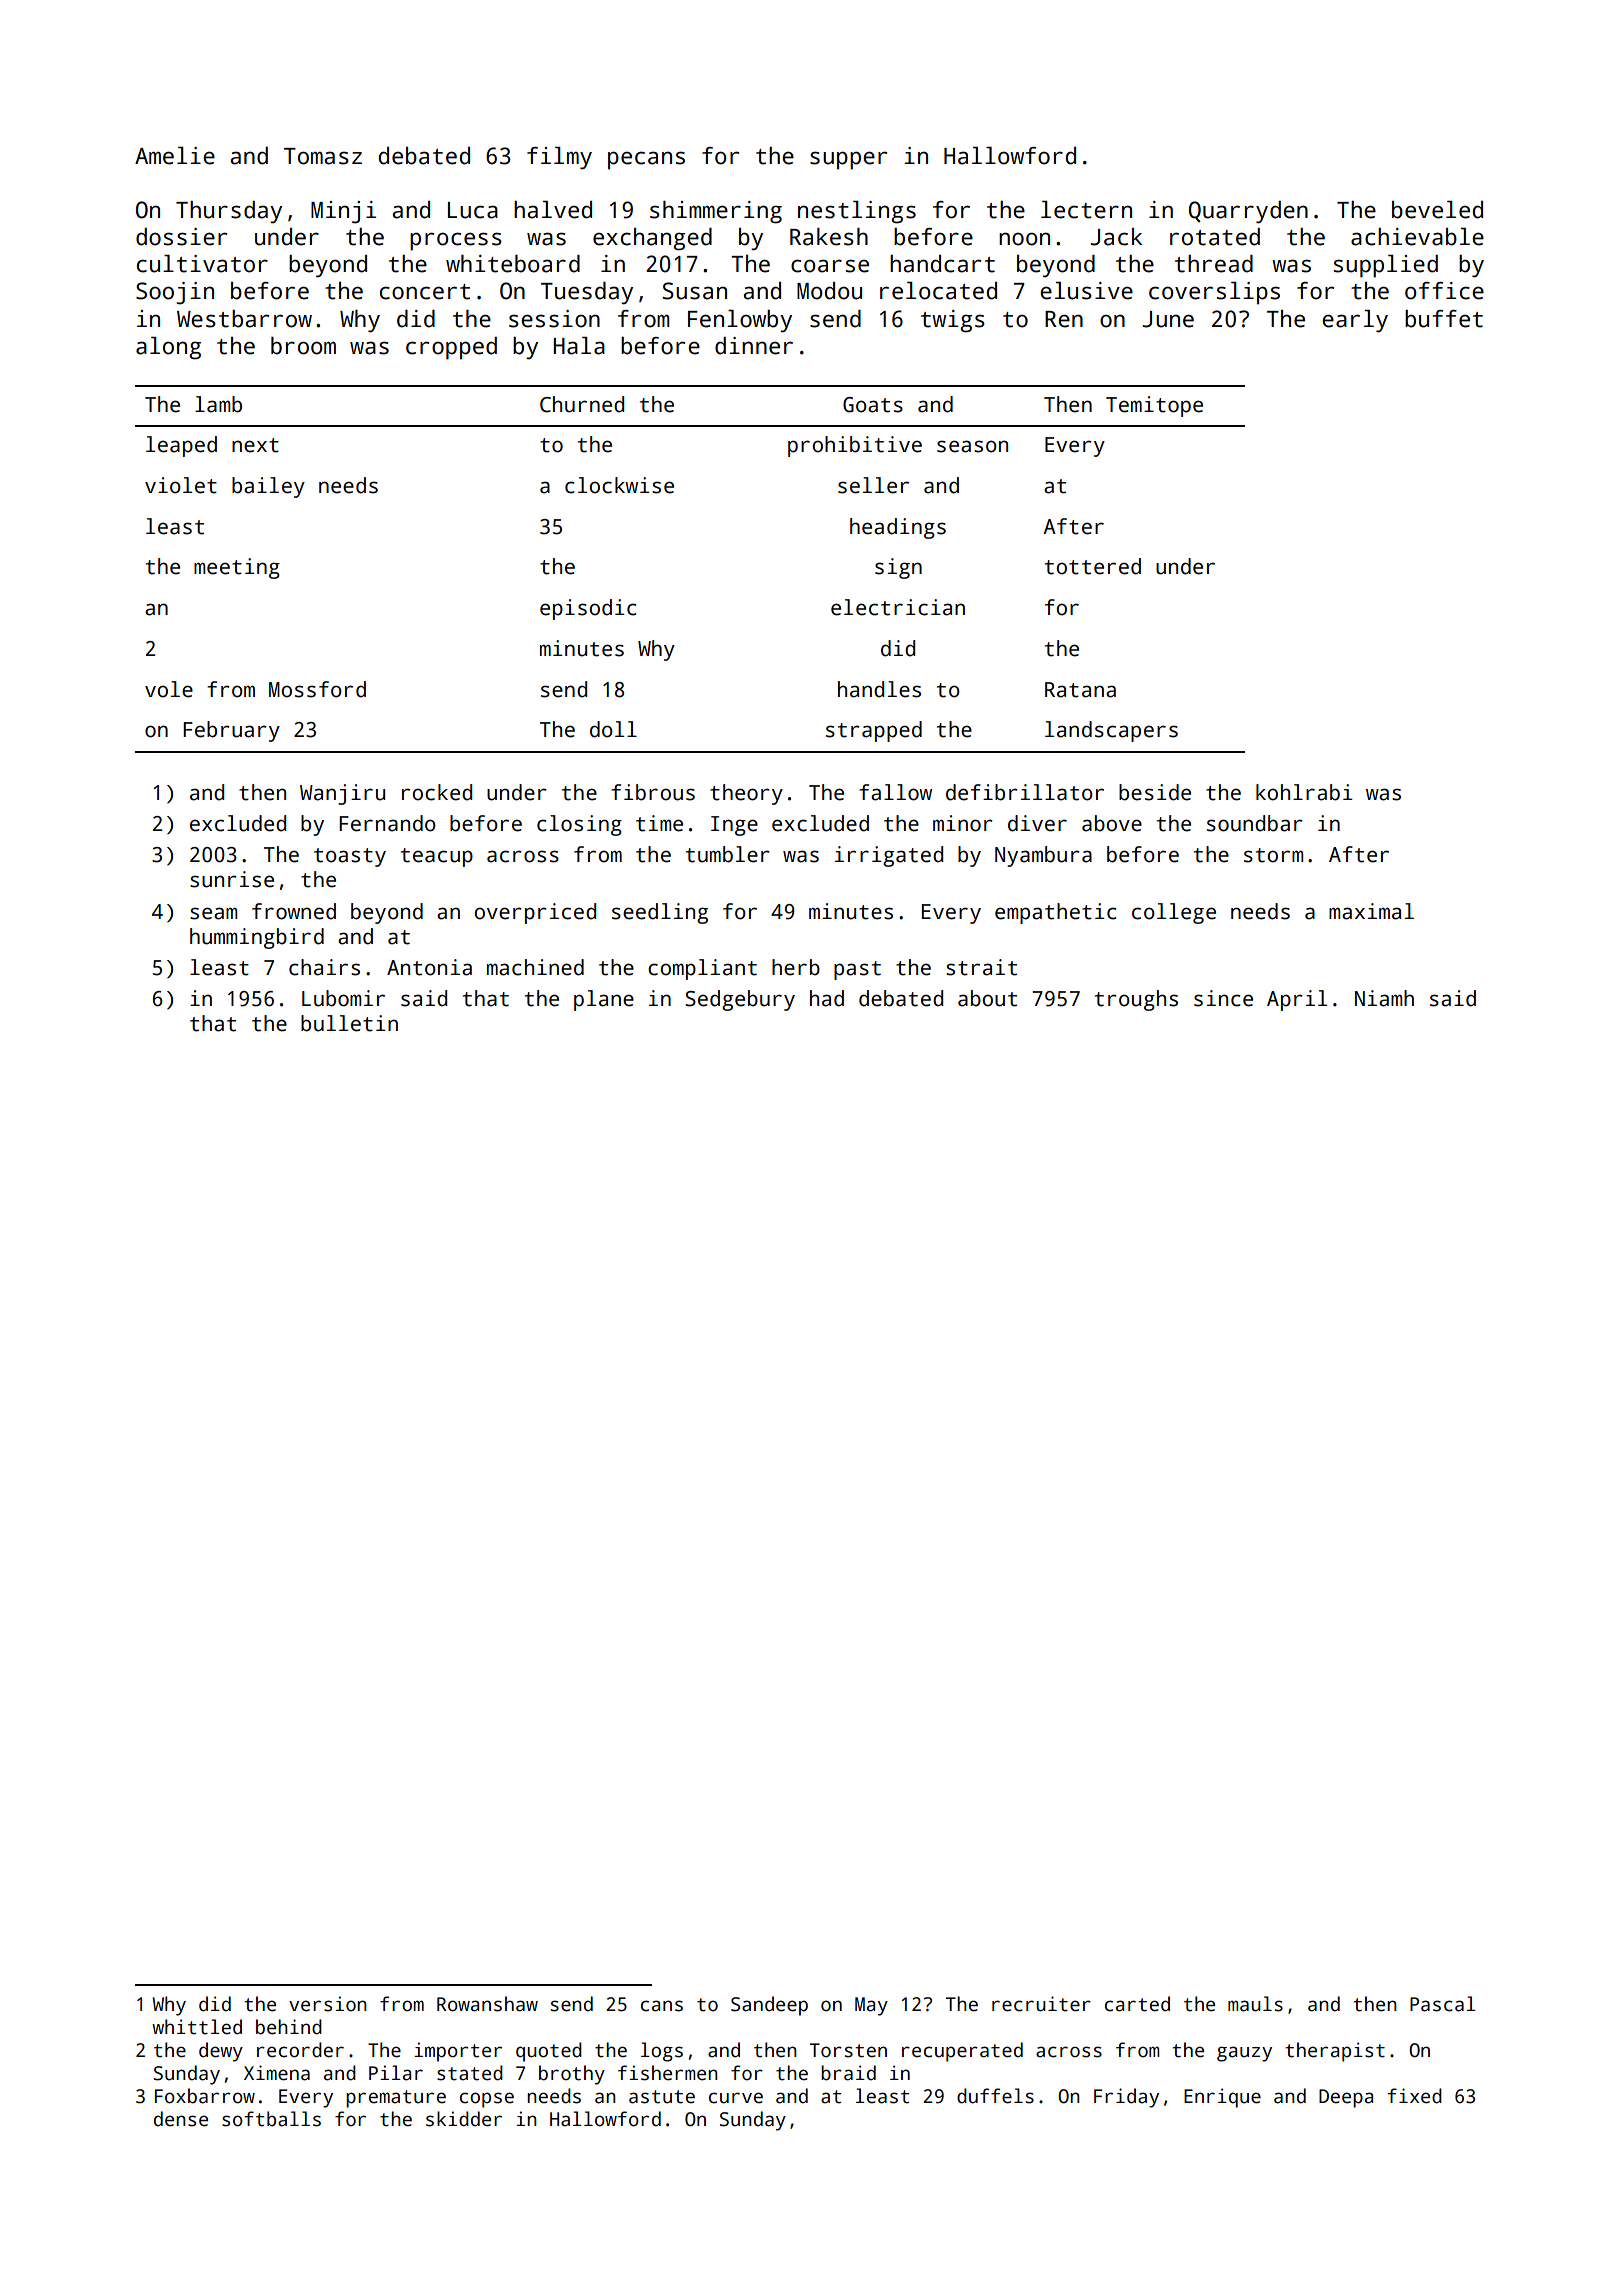  What do you see at coordinates (343, 998) in the page?
I see `Lubomir` at bounding box center [343, 998].
